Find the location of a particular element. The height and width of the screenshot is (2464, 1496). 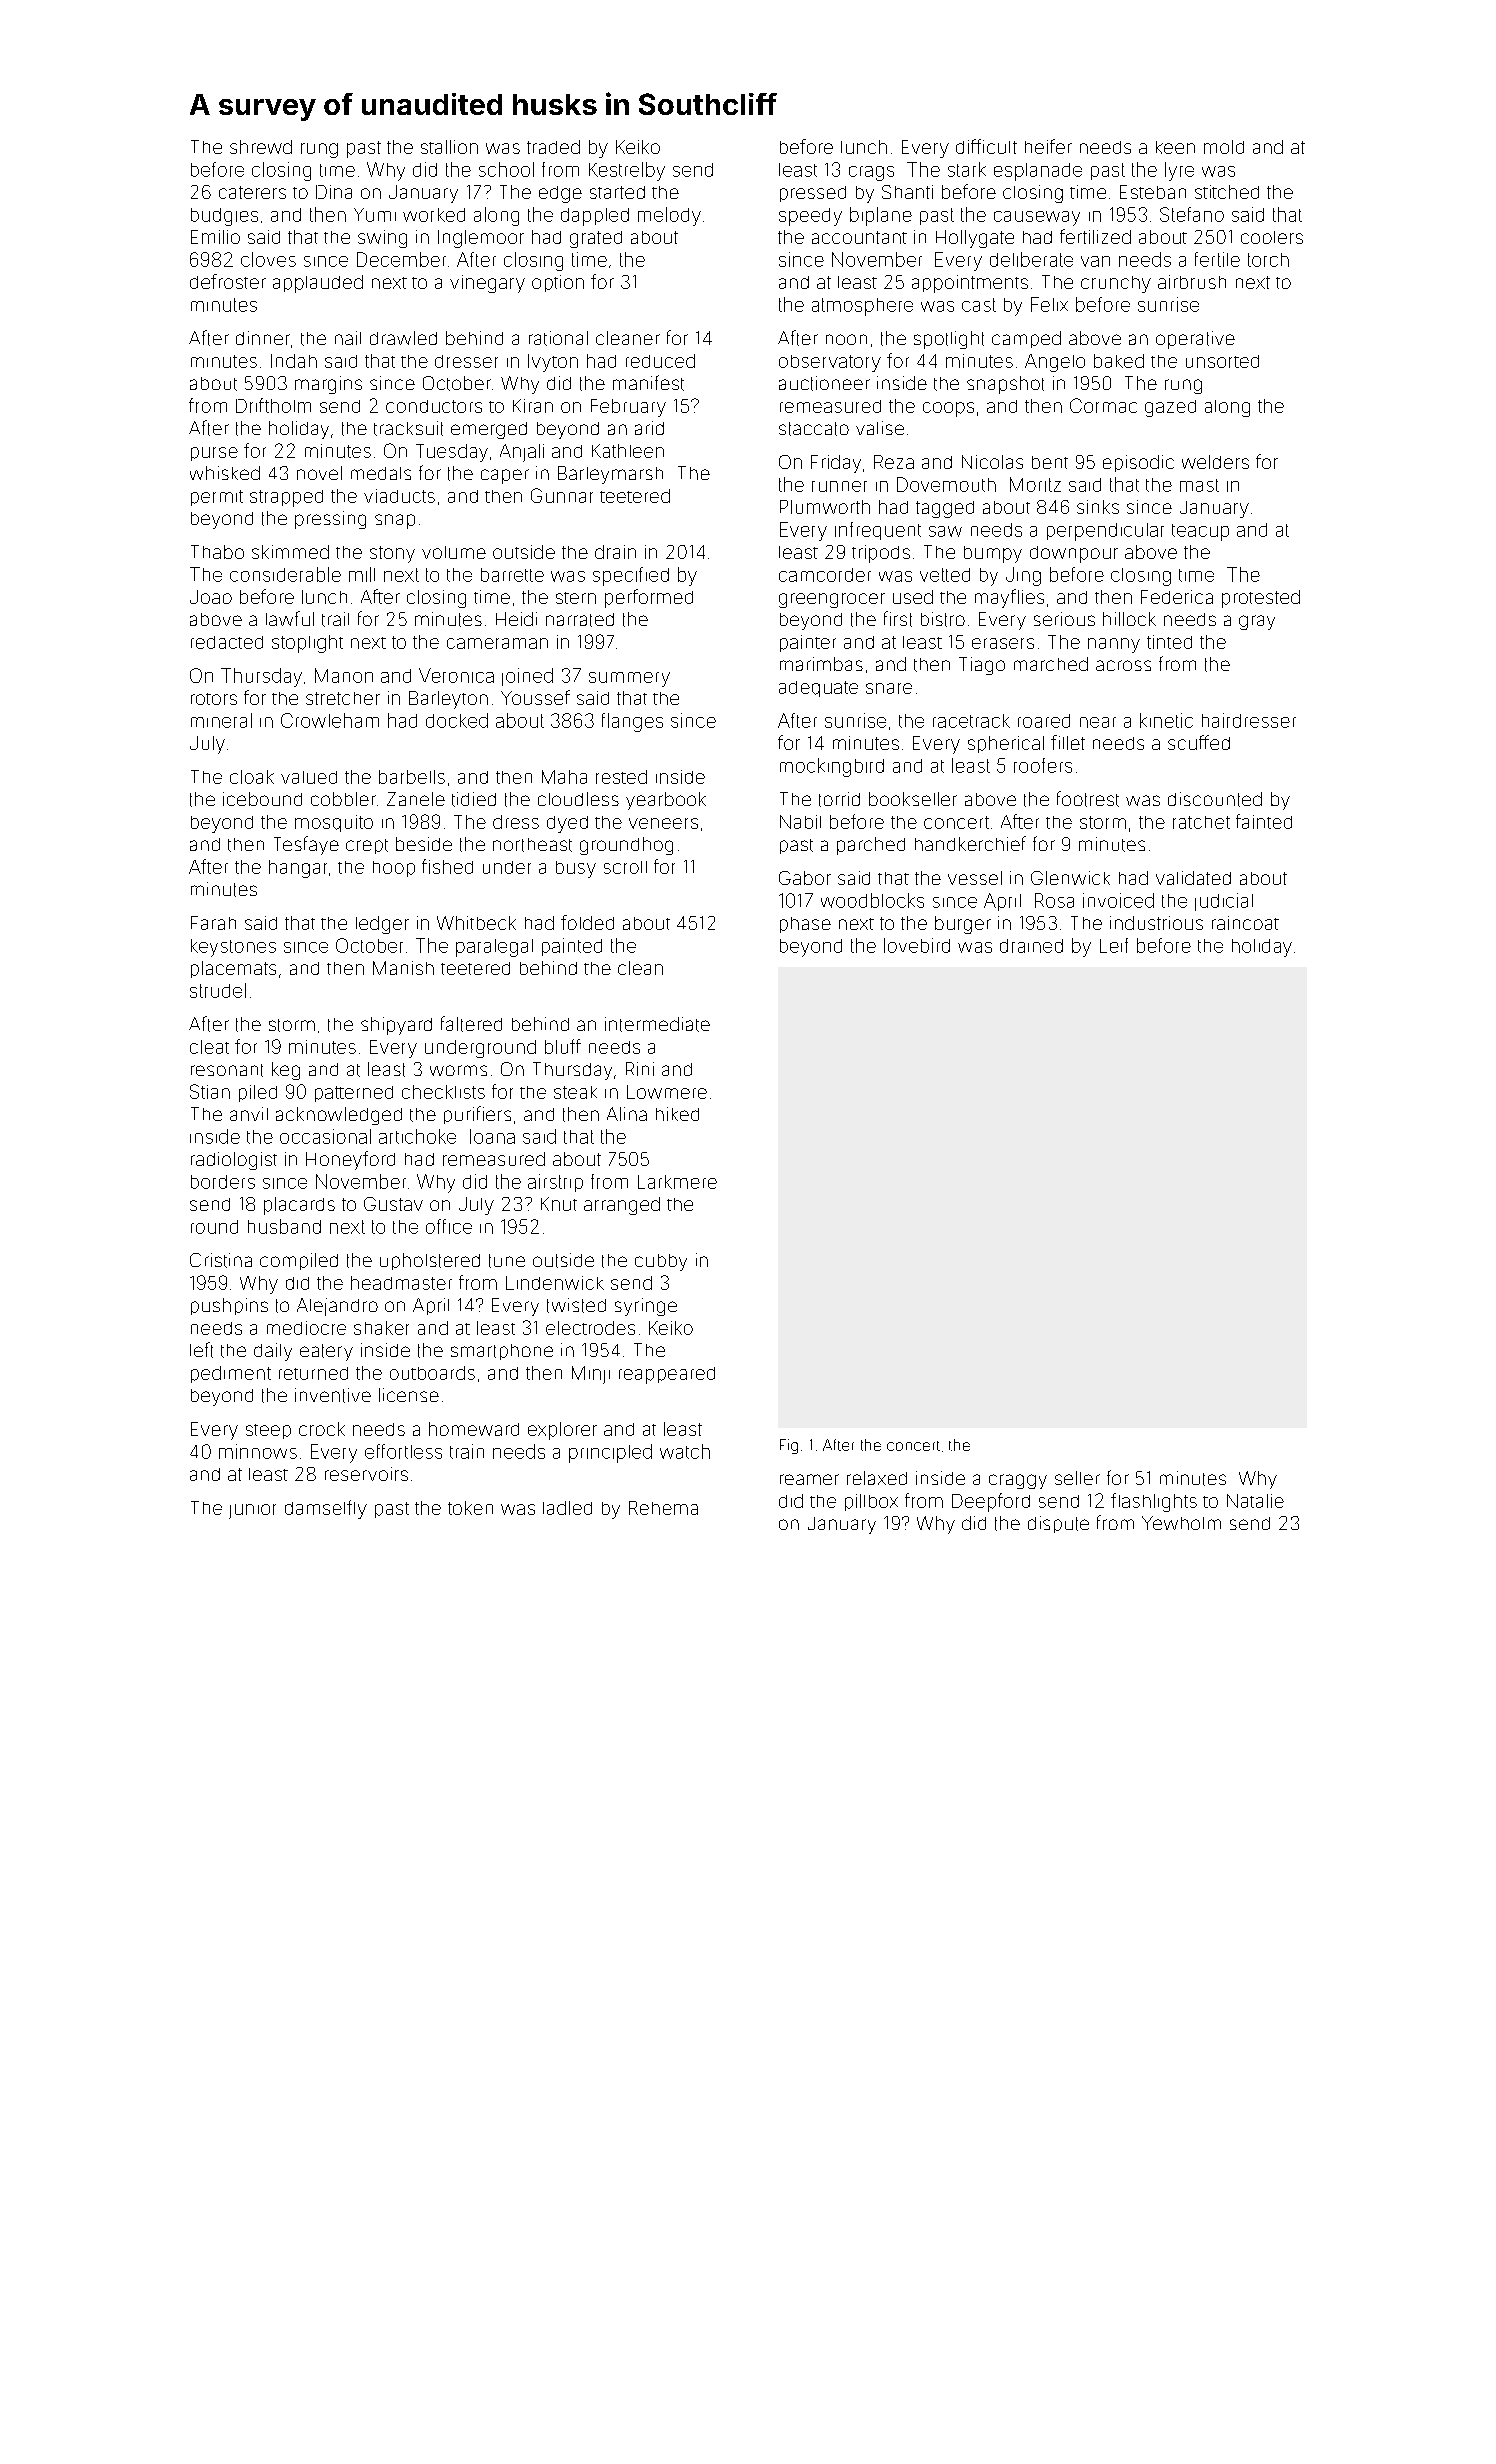

margins is located at coordinates (328, 385).
